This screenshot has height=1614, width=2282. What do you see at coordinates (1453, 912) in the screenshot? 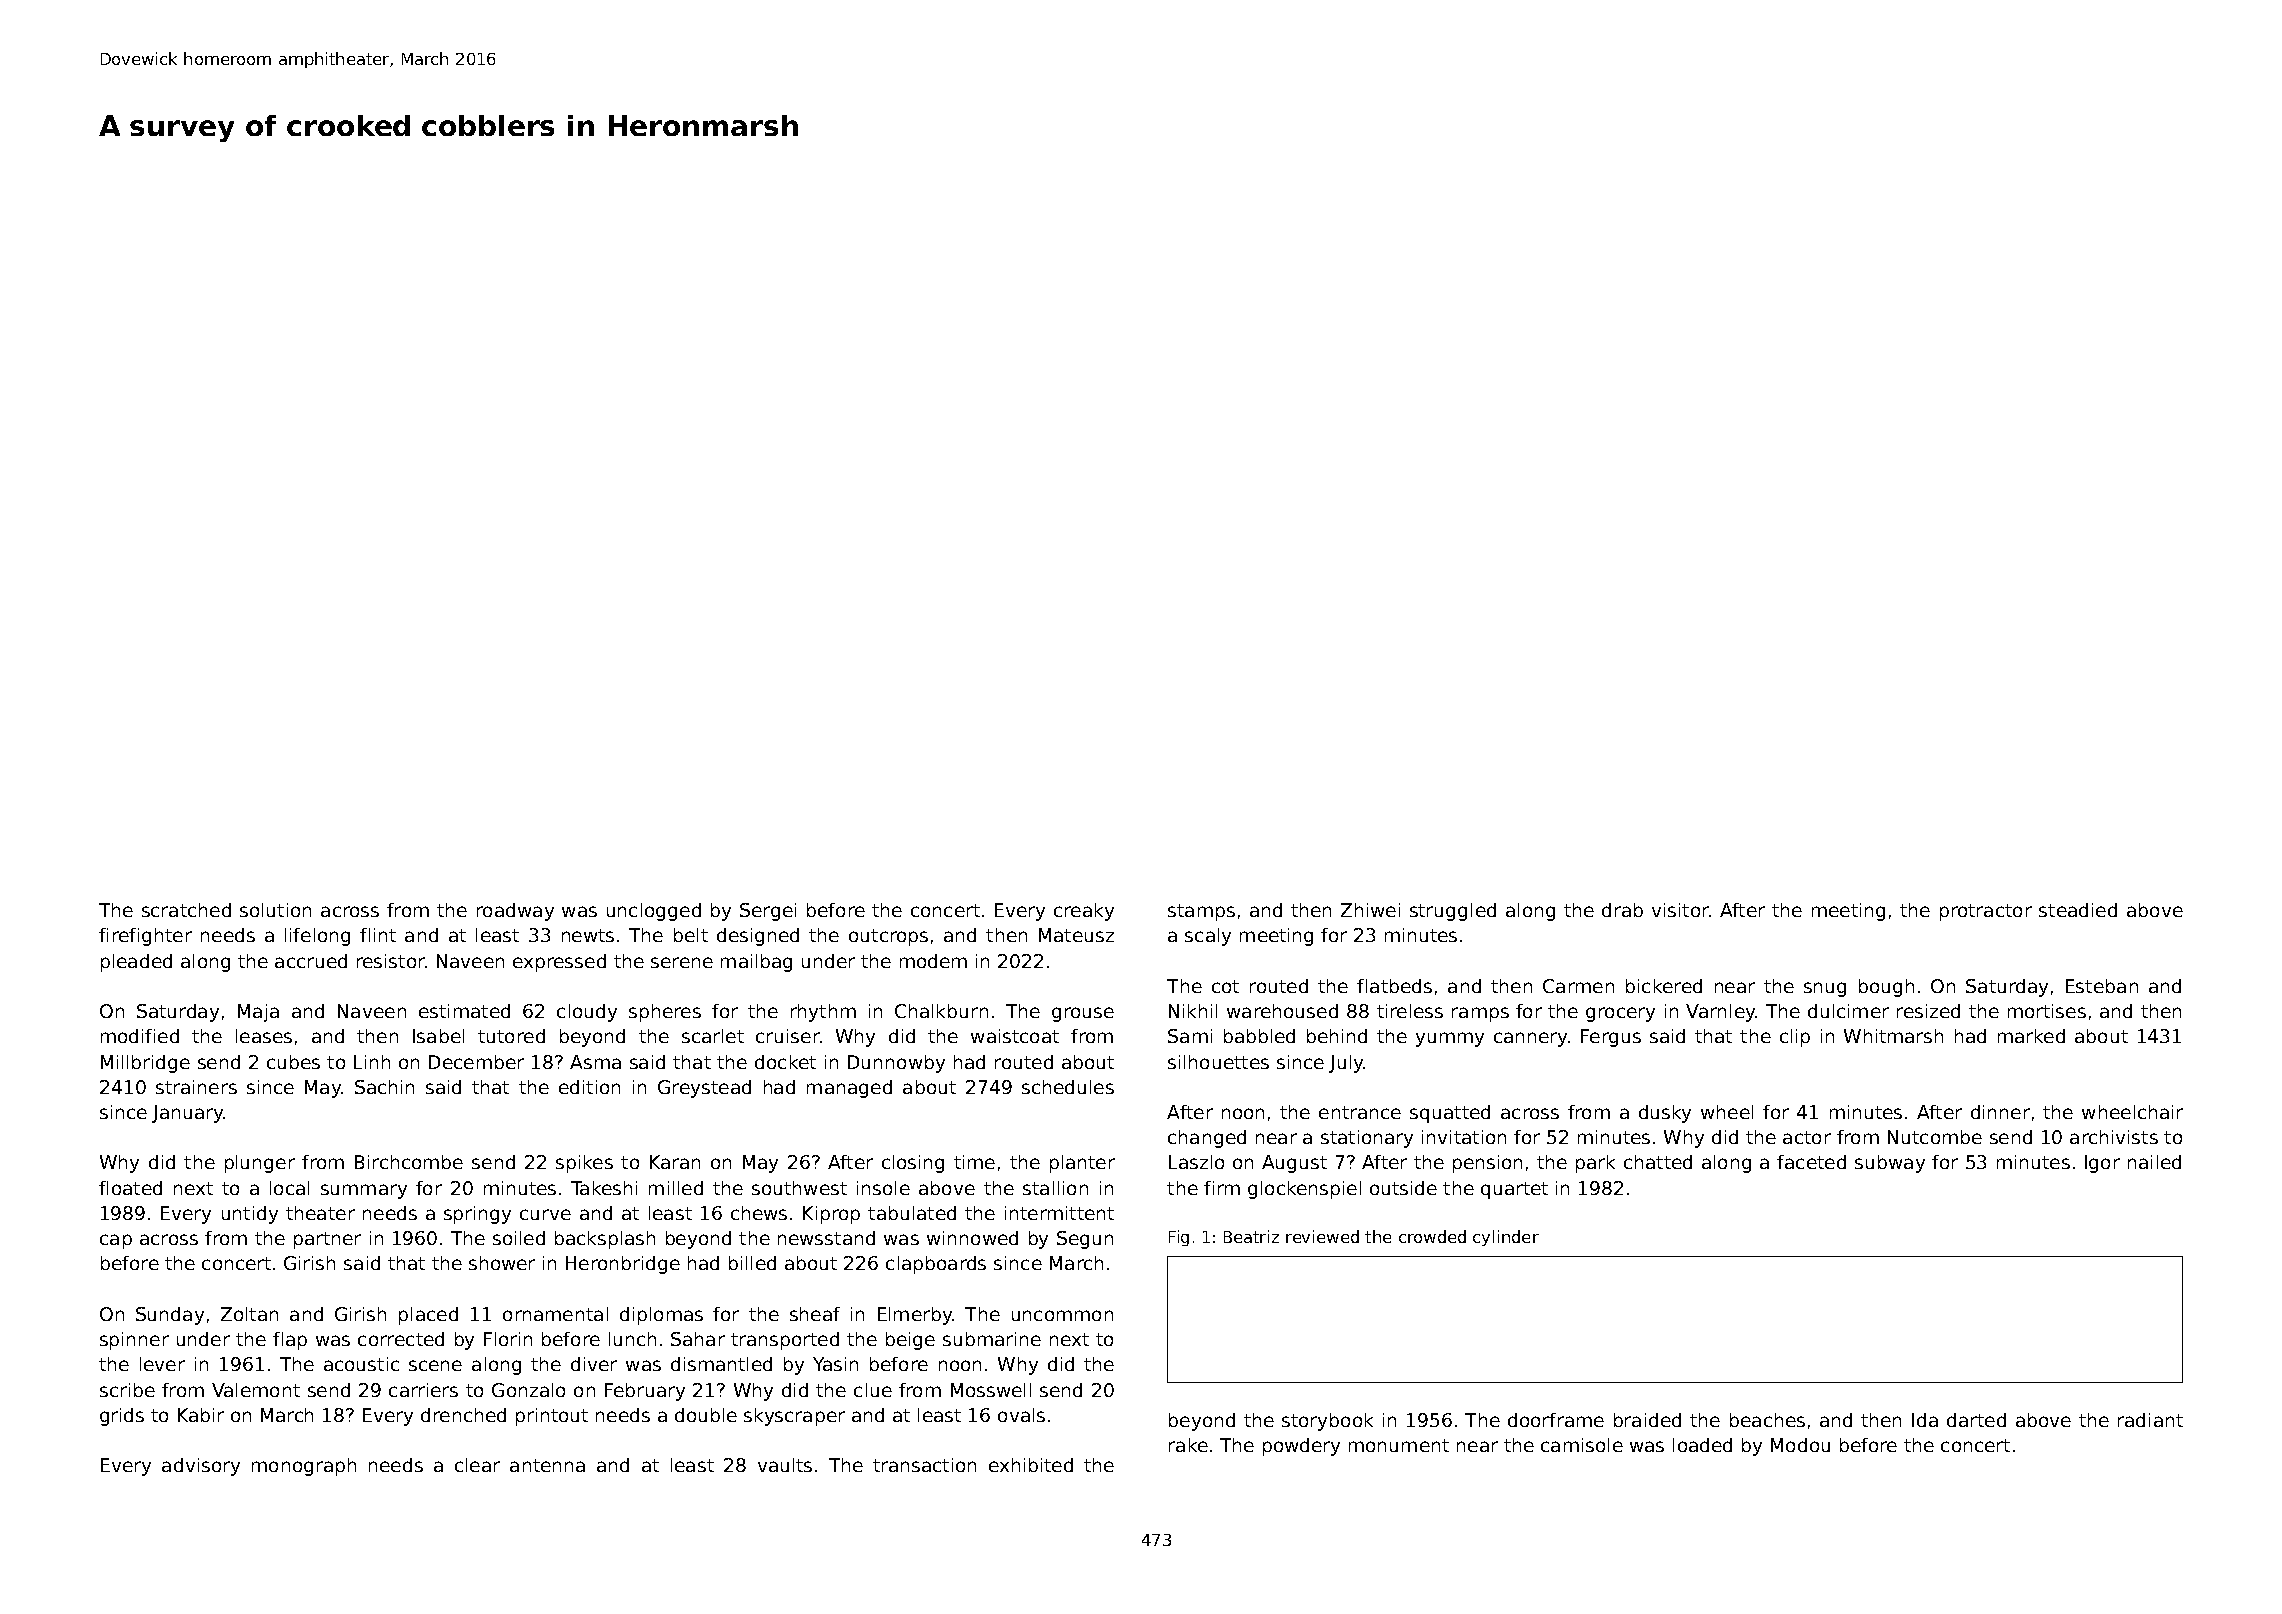
I see `struggled` at bounding box center [1453, 912].
